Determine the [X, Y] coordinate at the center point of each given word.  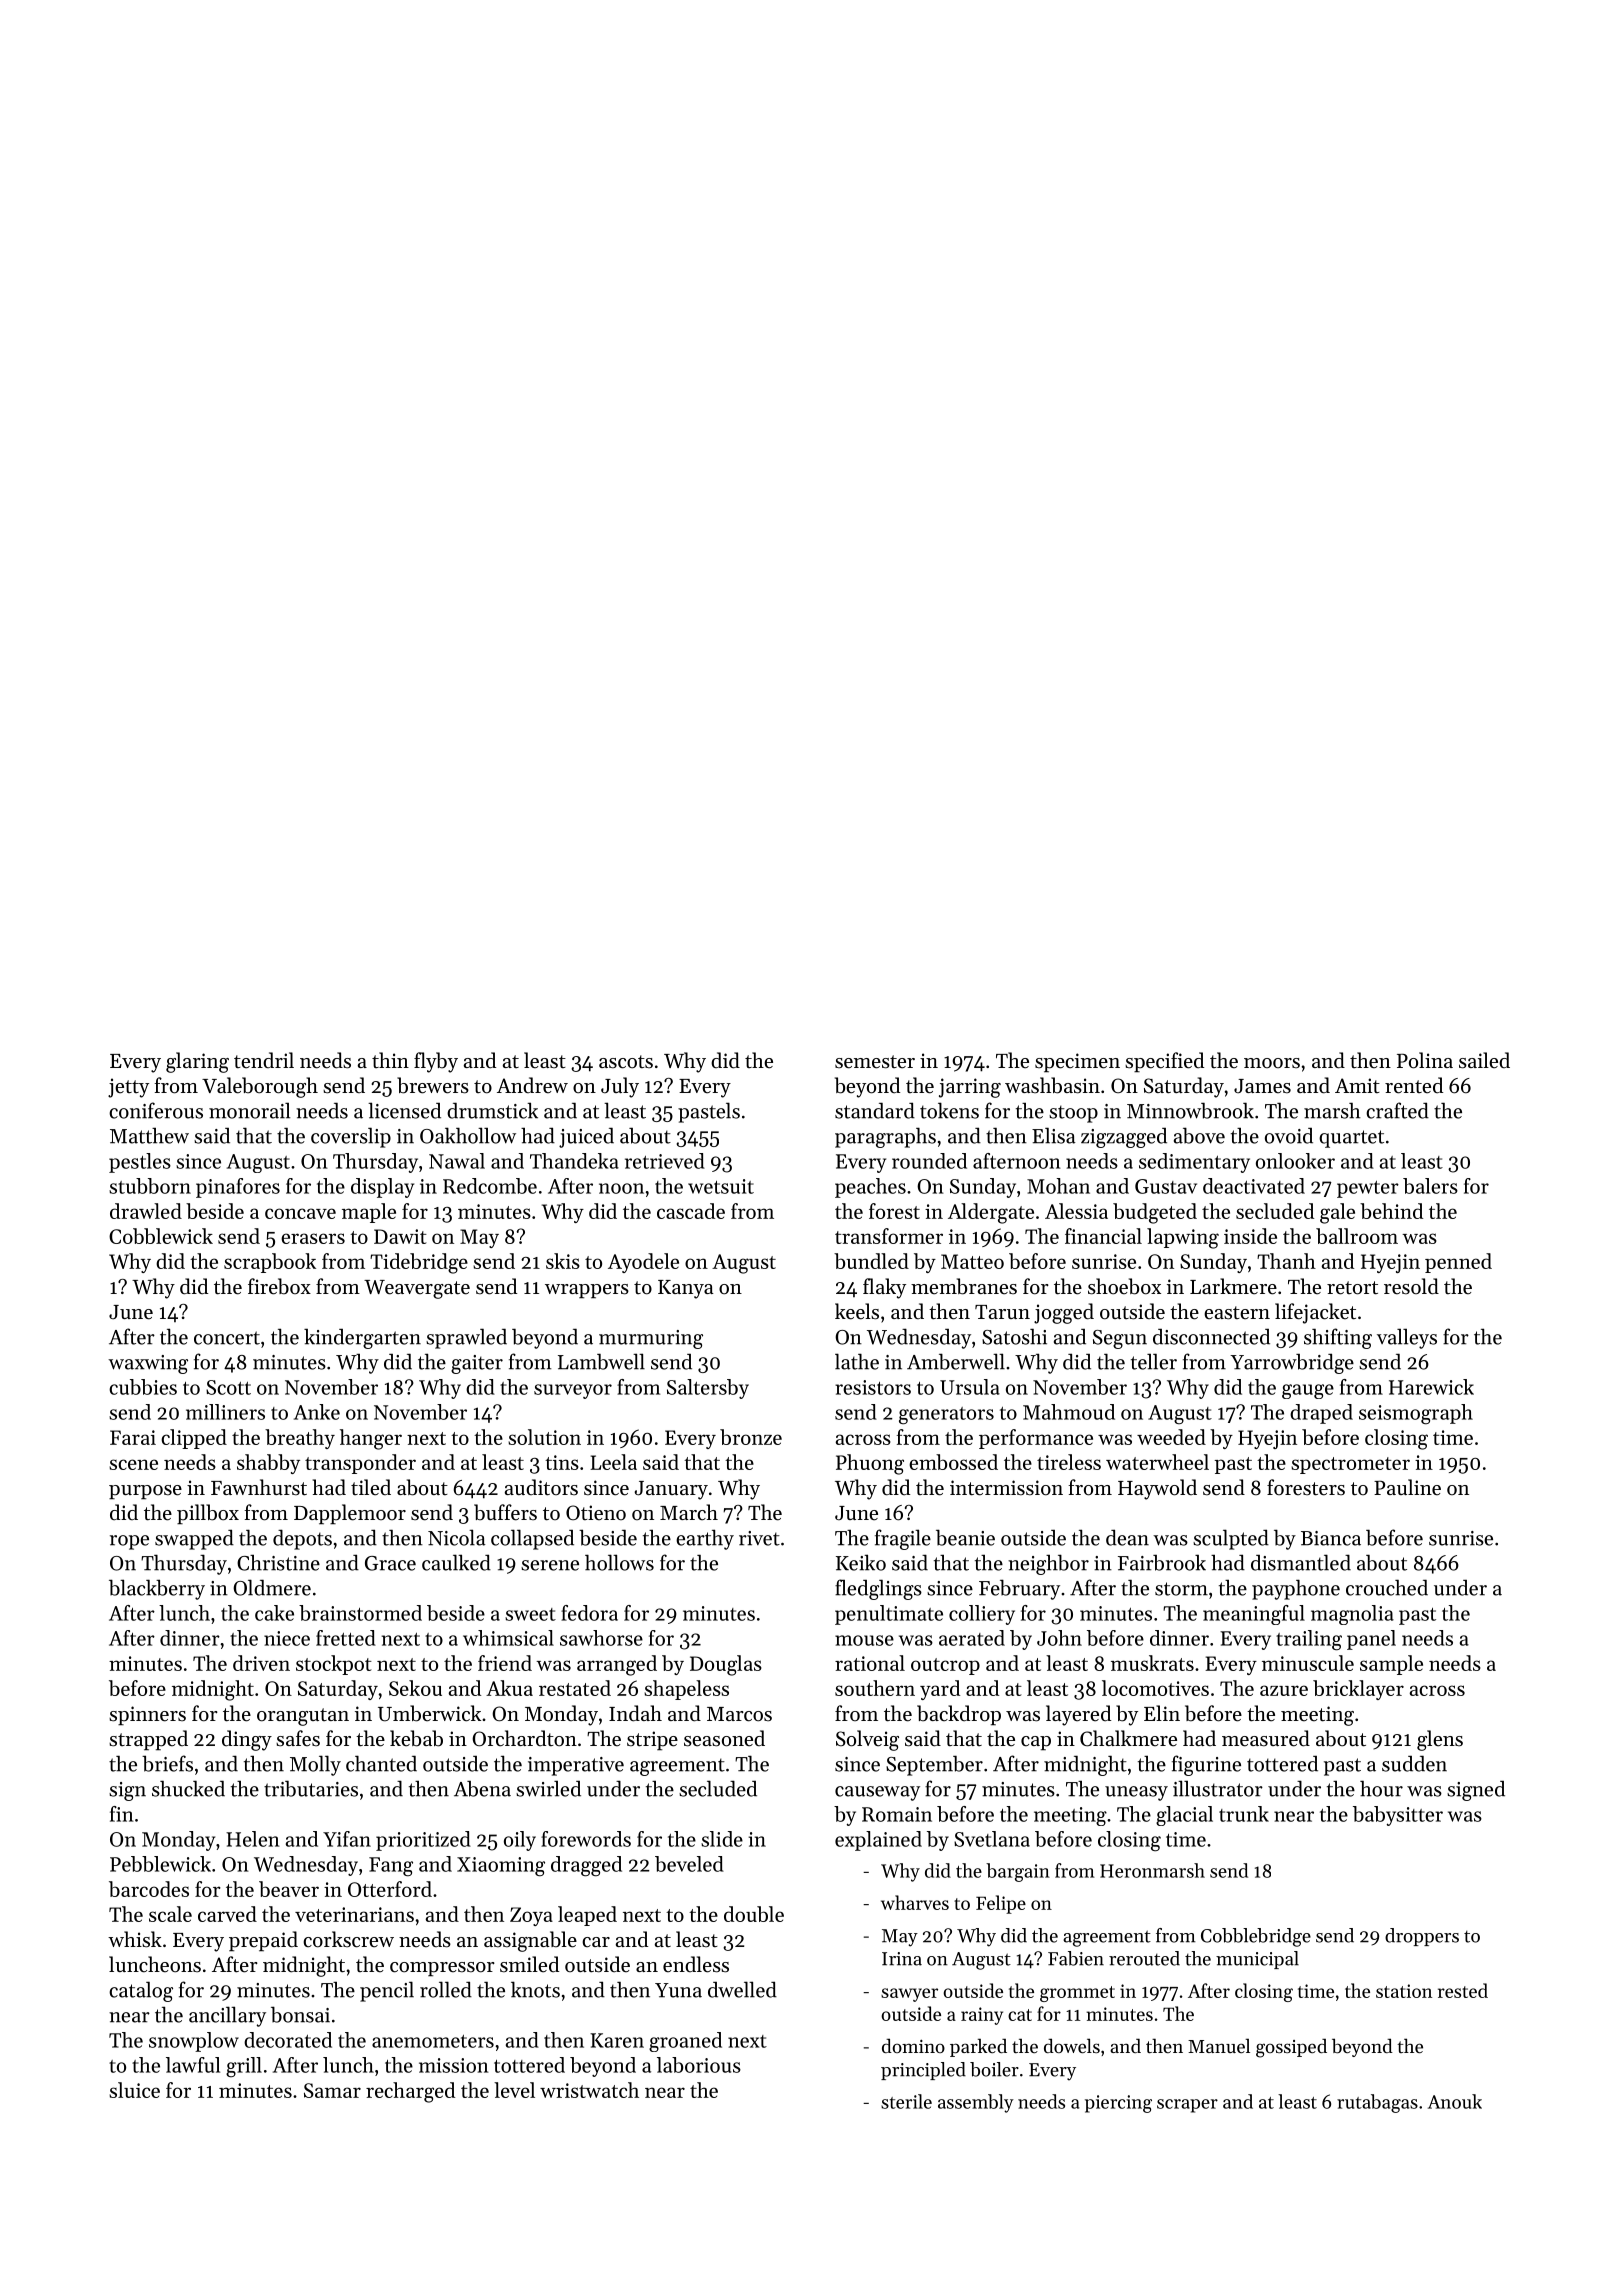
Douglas [726, 1665]
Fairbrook [1162, 1562]
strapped [148, 1740]
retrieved [665, 1161]
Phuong [870, 1464]
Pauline [1407, 1487]
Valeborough [260, 1087]
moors [1272, 1063]
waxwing [148, 1364]
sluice [134, 2090]
